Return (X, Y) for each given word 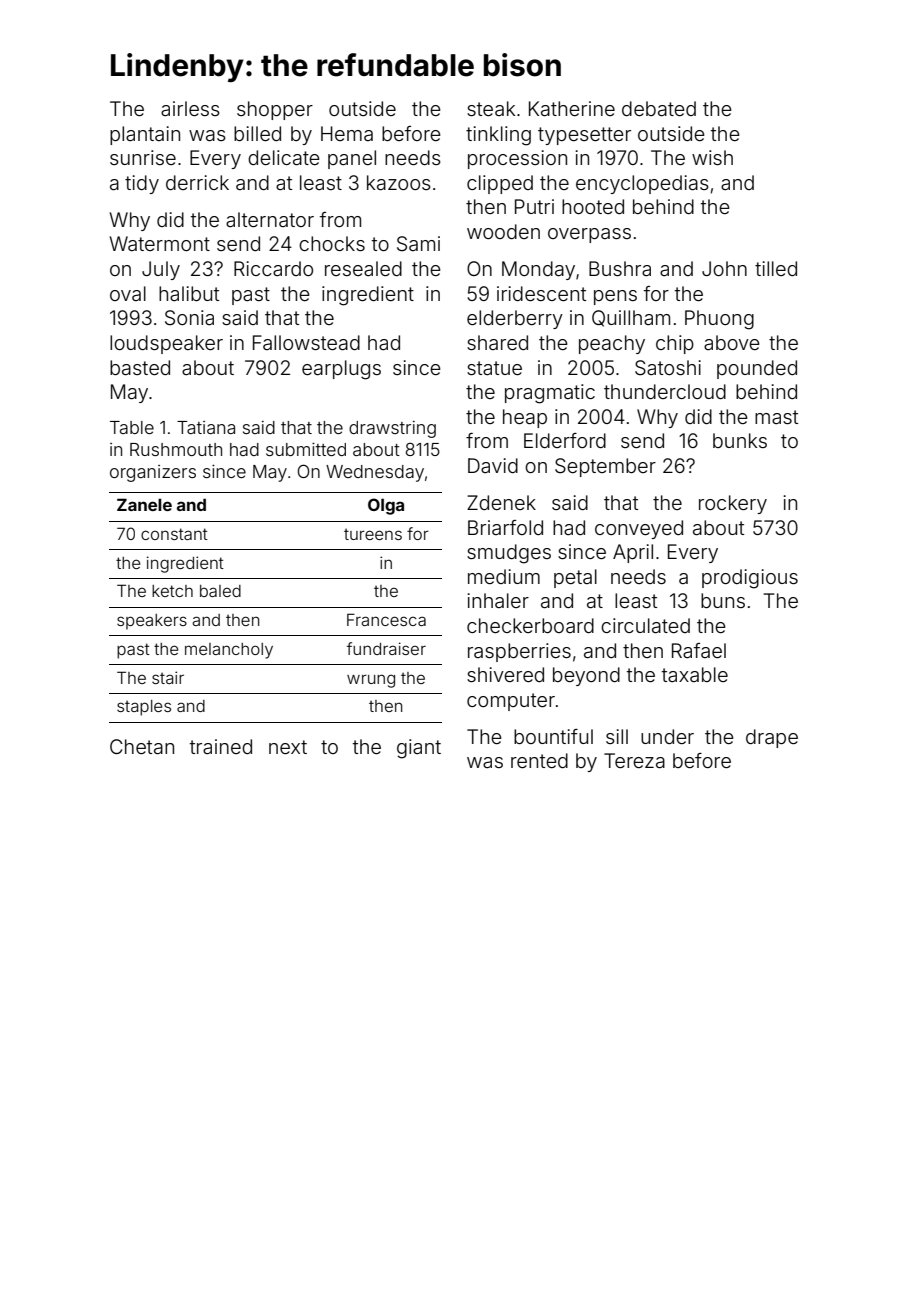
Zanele (144, 504)
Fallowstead (306, 342)
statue (494, 368)
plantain (145, 135)
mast (776, 417)
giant (419, 749)
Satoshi (668, 368)
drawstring (392, 429)
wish (712, 157)
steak (491, 108)
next (288, 747)
